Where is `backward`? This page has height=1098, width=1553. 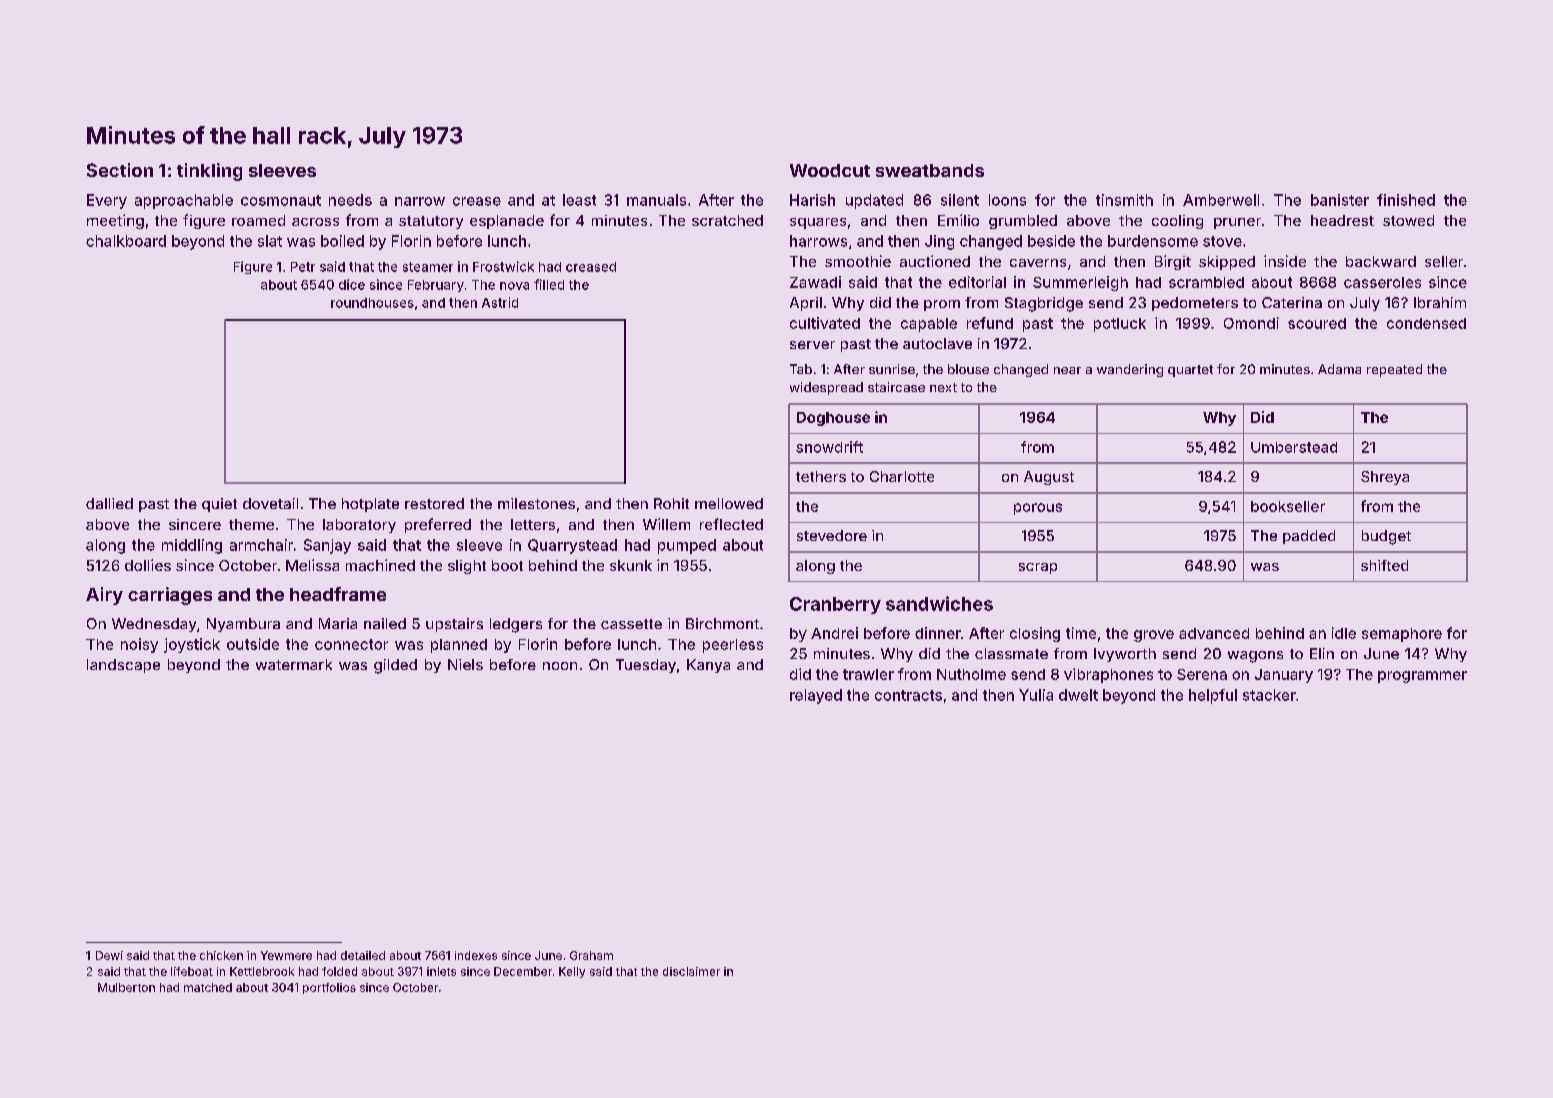
backward is located at coordinates (1381, 261).
